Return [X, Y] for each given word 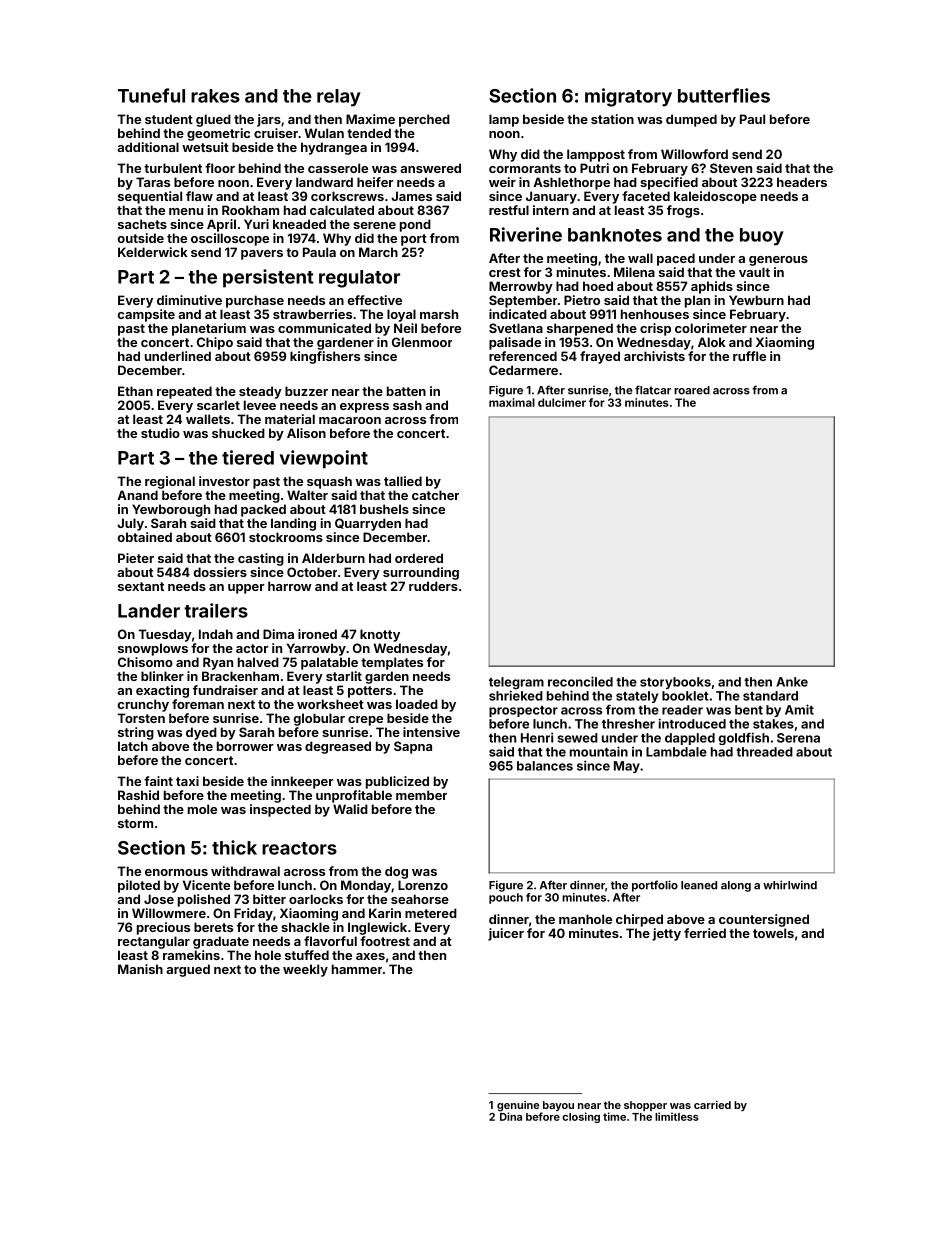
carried [712, 1105]
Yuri [256, 224]
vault [754, 272]
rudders [433, 586]
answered [430, 168]
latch [133, 746]
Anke [792, 682]
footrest [385, 941]
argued [188, 970]
